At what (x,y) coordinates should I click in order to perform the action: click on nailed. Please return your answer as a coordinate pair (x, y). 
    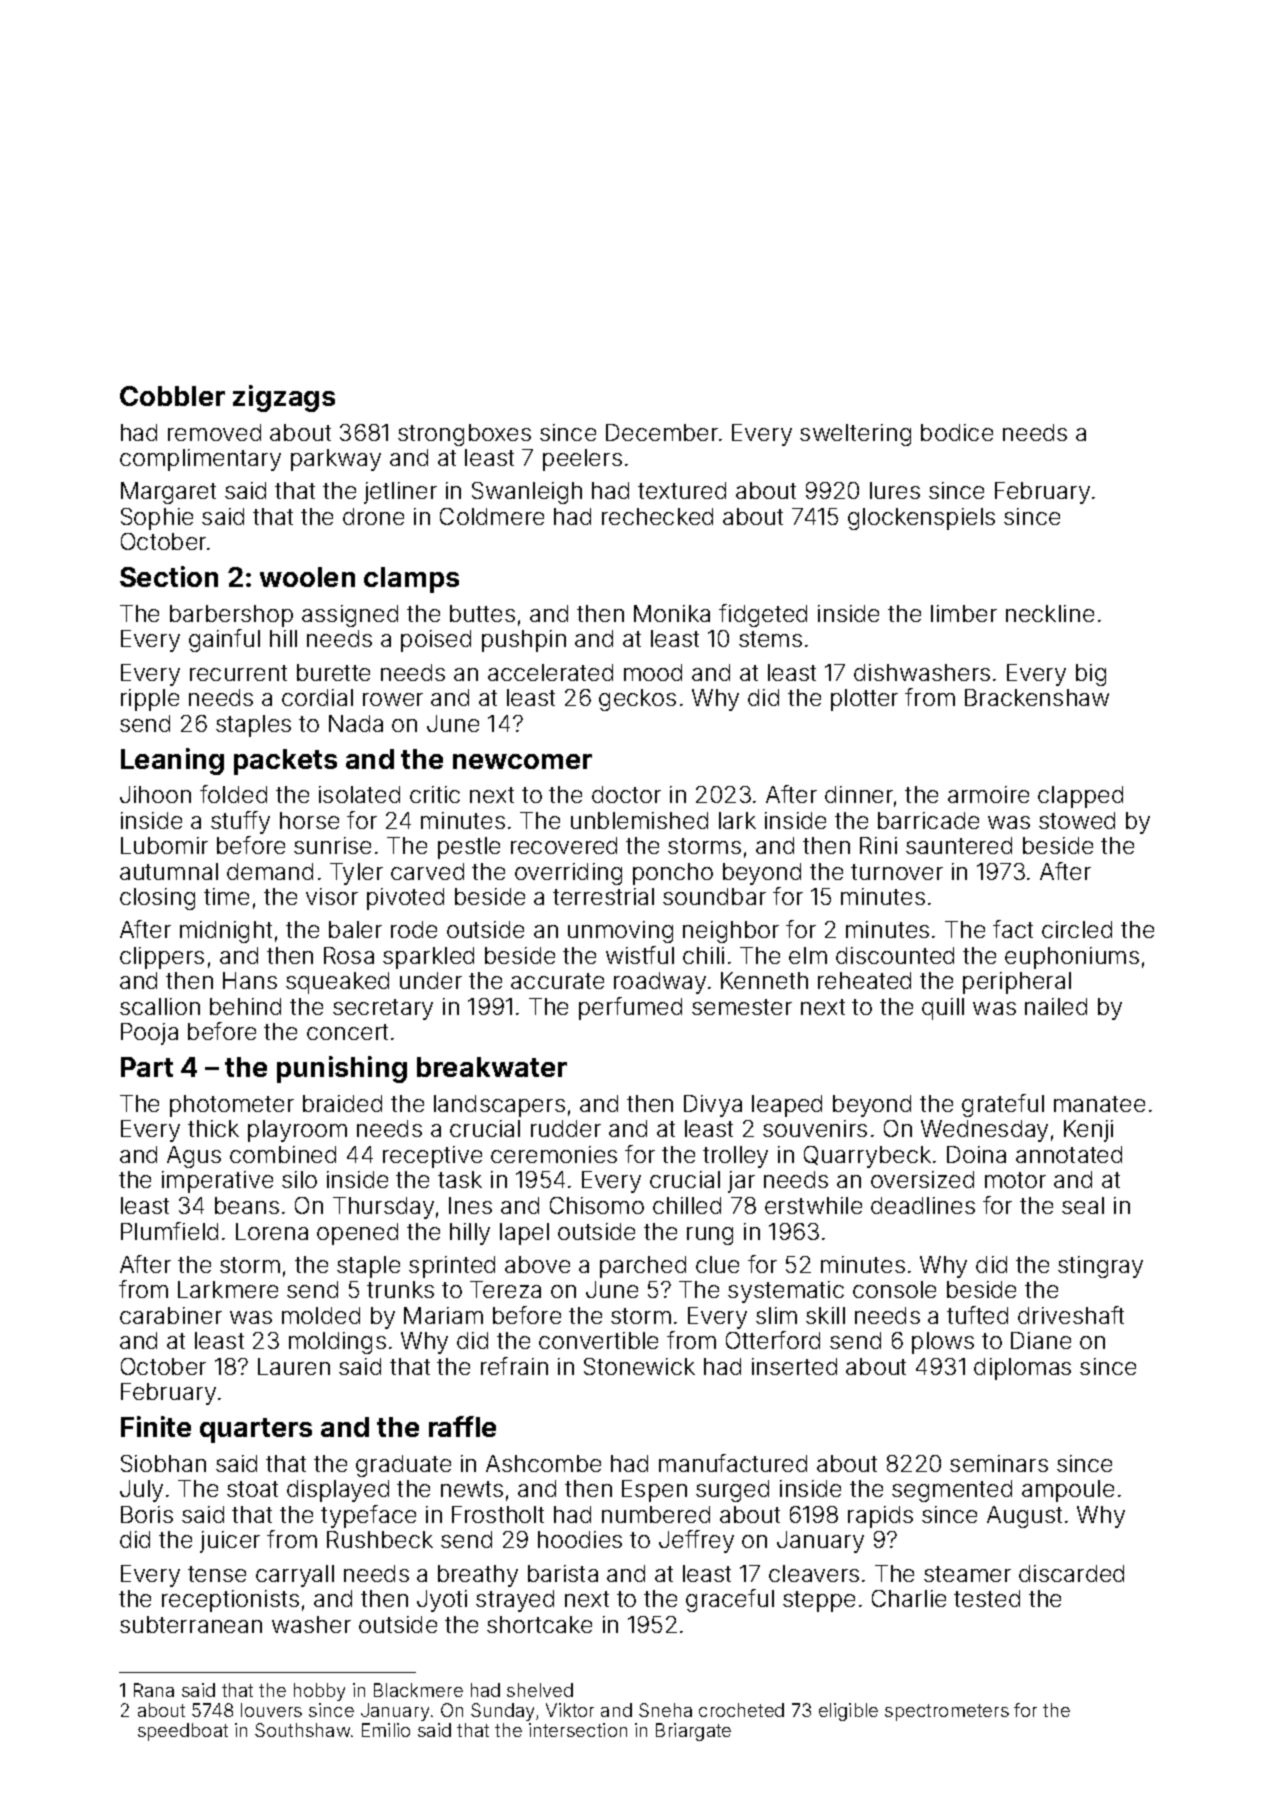
    Looking at the image, I should click on (1056, 1006).
